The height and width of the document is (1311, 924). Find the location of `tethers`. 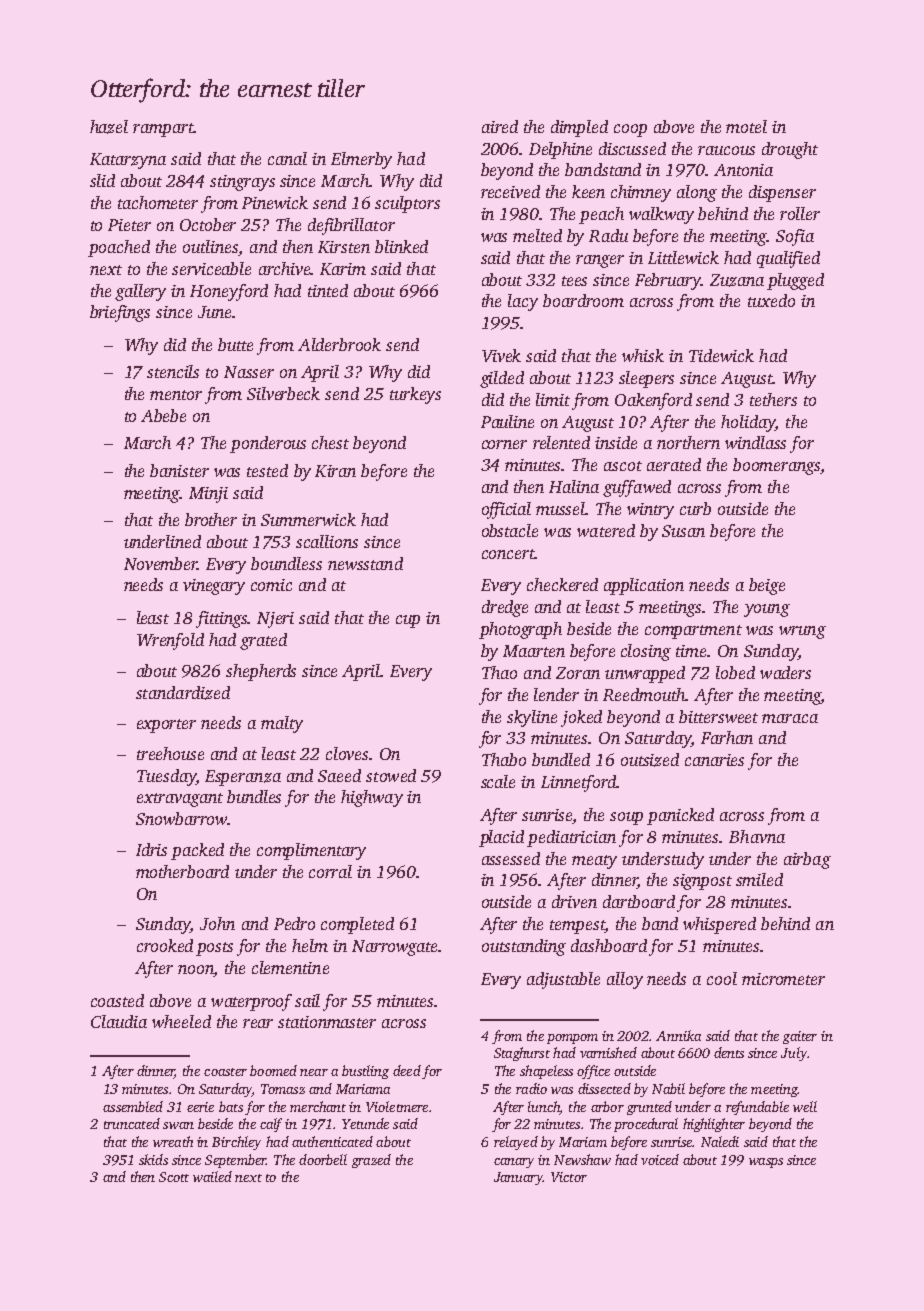

tethers is located at coordinates (773, 399).
